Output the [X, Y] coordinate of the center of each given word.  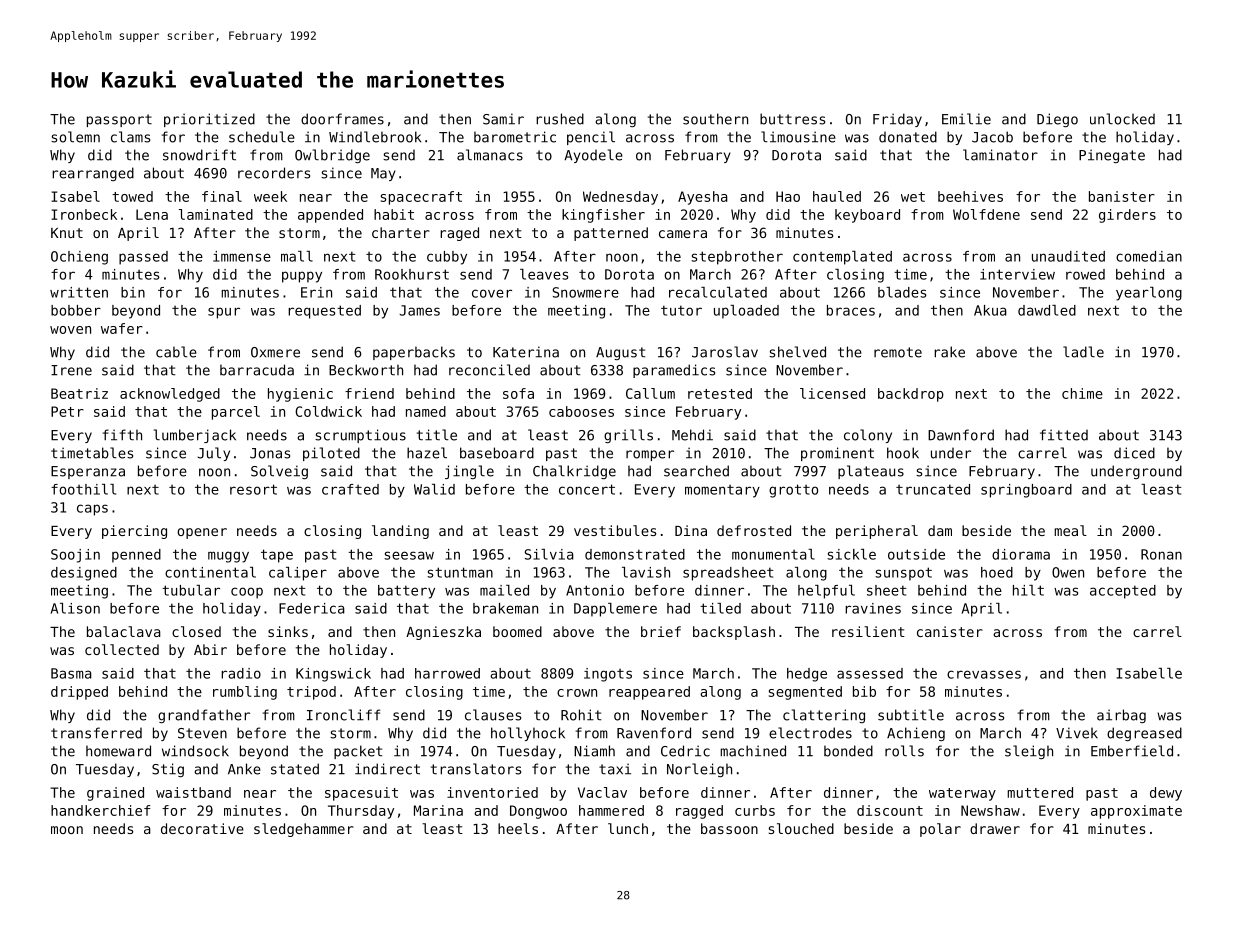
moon [67, 830]
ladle [1083, 352]
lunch [628, 828]
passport [119, 120]
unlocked [1122, 119]
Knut [67, 233]
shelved [797, 352]
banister [1122, 196]
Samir [503, 119]
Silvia [549, 554]
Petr [67, 411]
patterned [611, 234]
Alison [75, 608]
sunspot [903, 574]
